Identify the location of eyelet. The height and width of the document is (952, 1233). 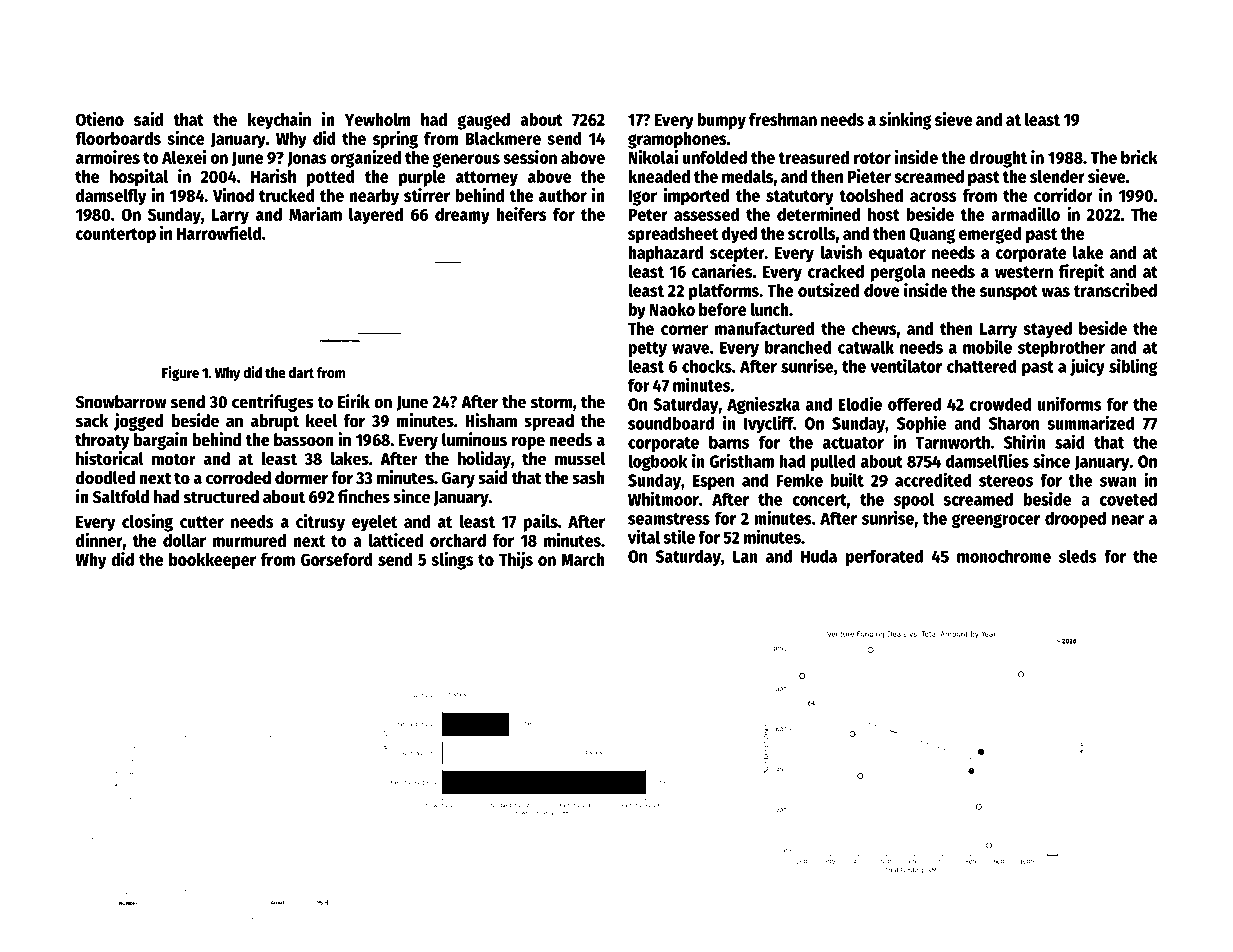
(374, 523).
